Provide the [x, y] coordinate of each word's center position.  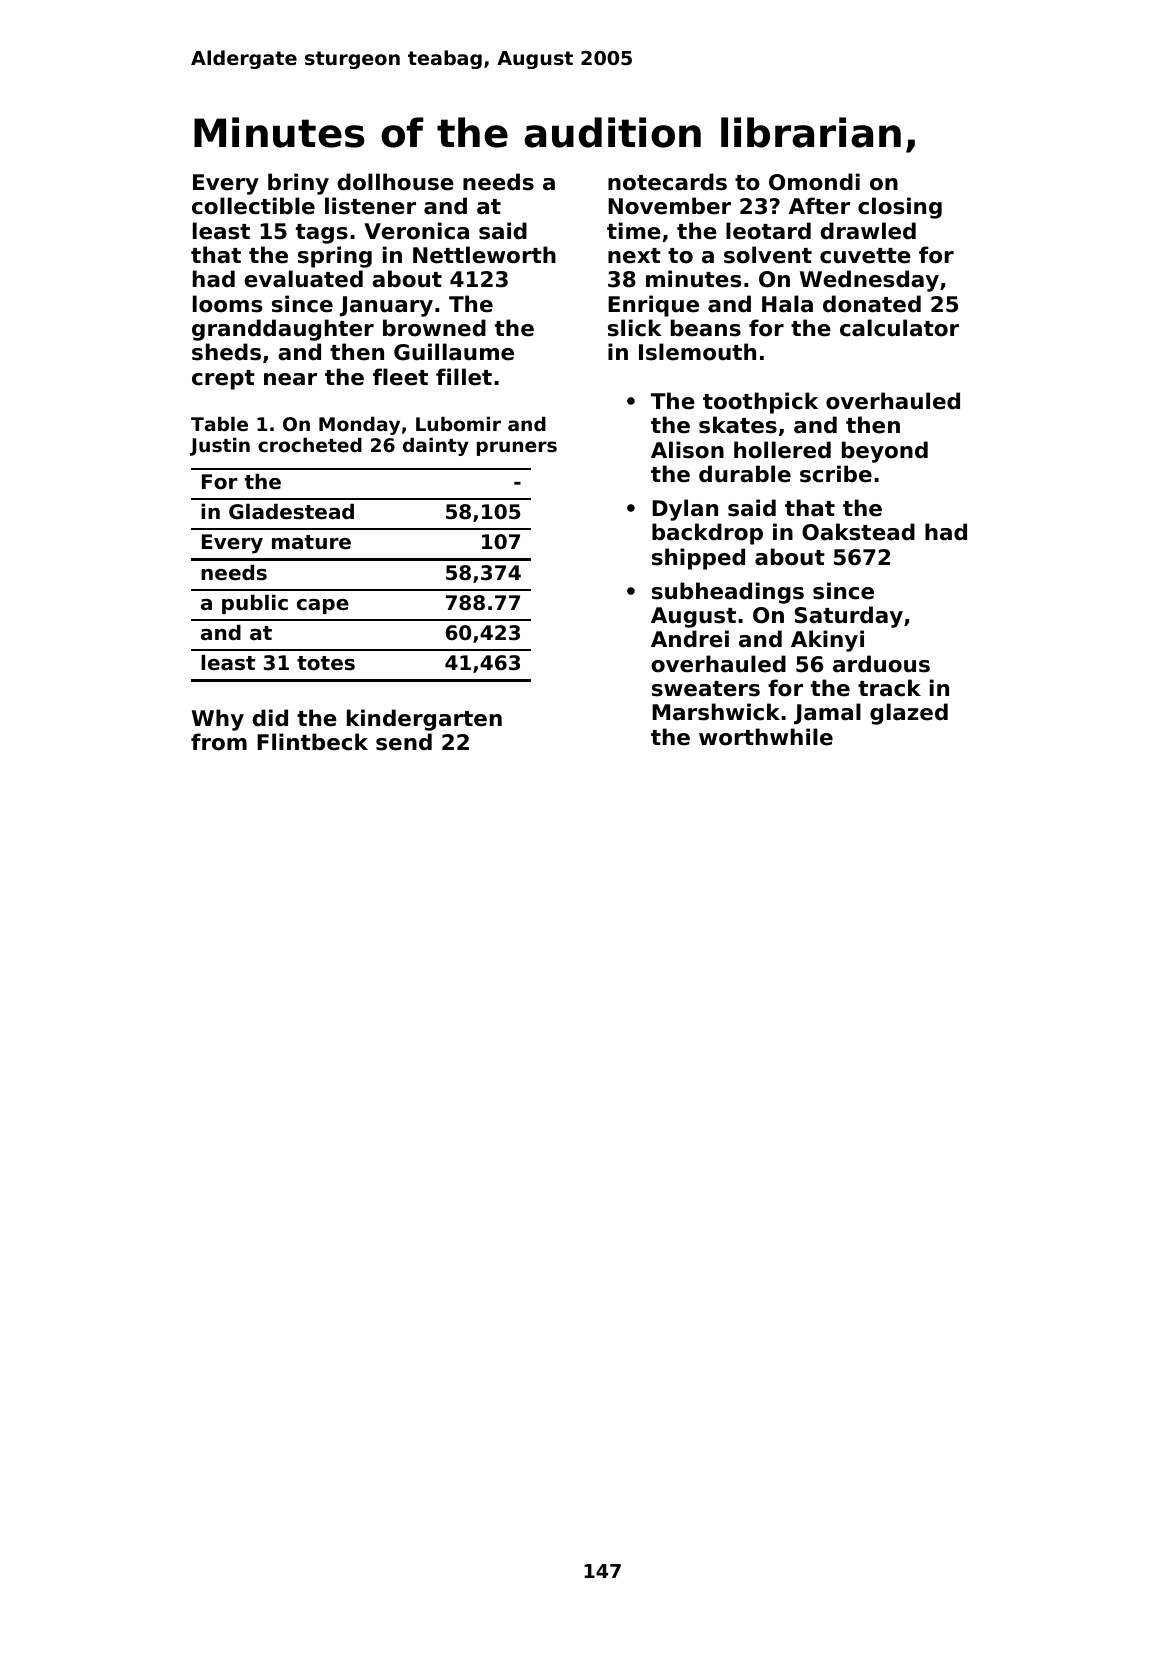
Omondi [814, 182]
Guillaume [454, 352]
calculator [899, 328]
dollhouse [395, 182]
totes [326, 663]
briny [298, 184]
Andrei [690, 639]
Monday [359, 426]
